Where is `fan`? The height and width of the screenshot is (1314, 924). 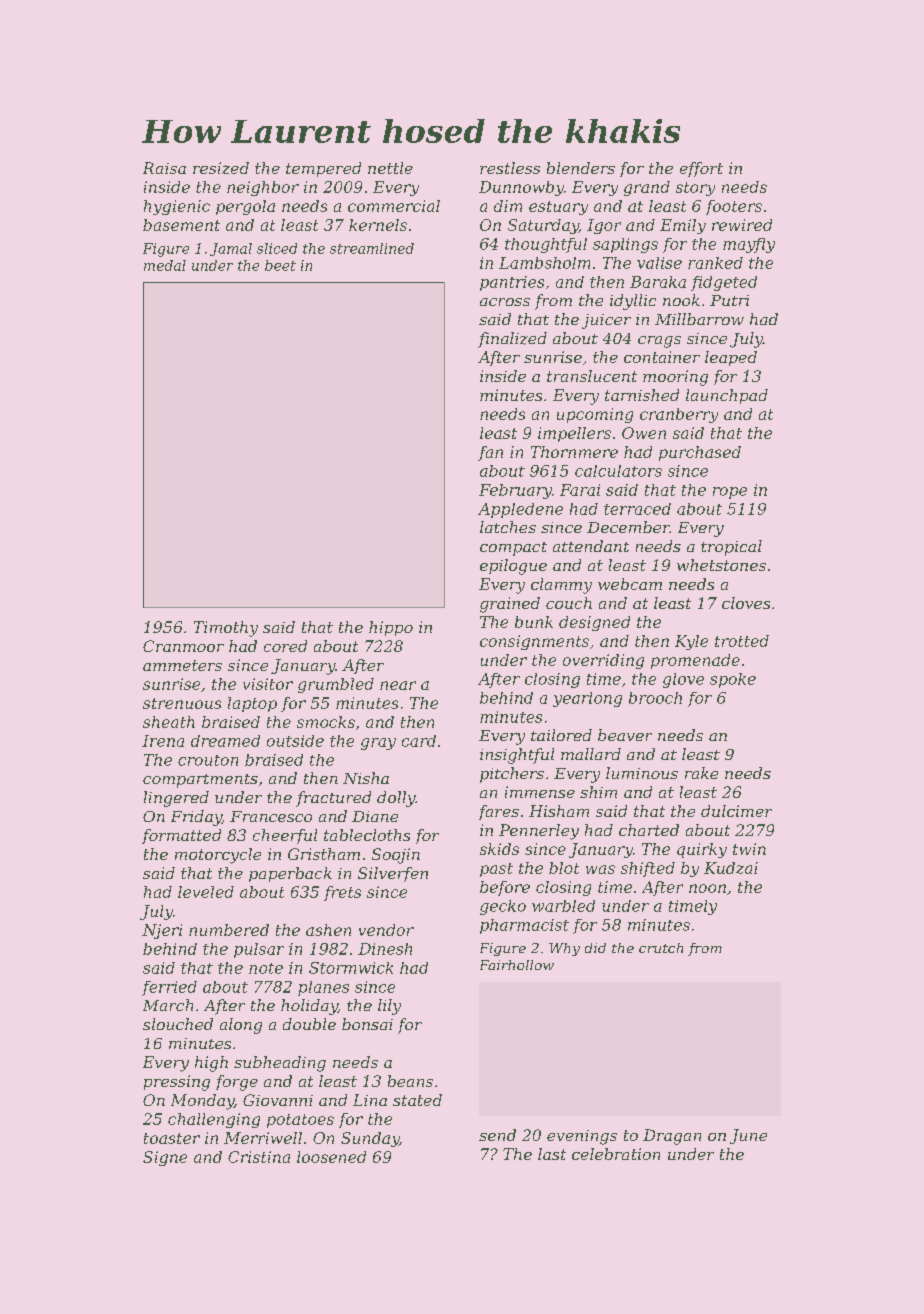
fan is located at coordinates (490, 453).
